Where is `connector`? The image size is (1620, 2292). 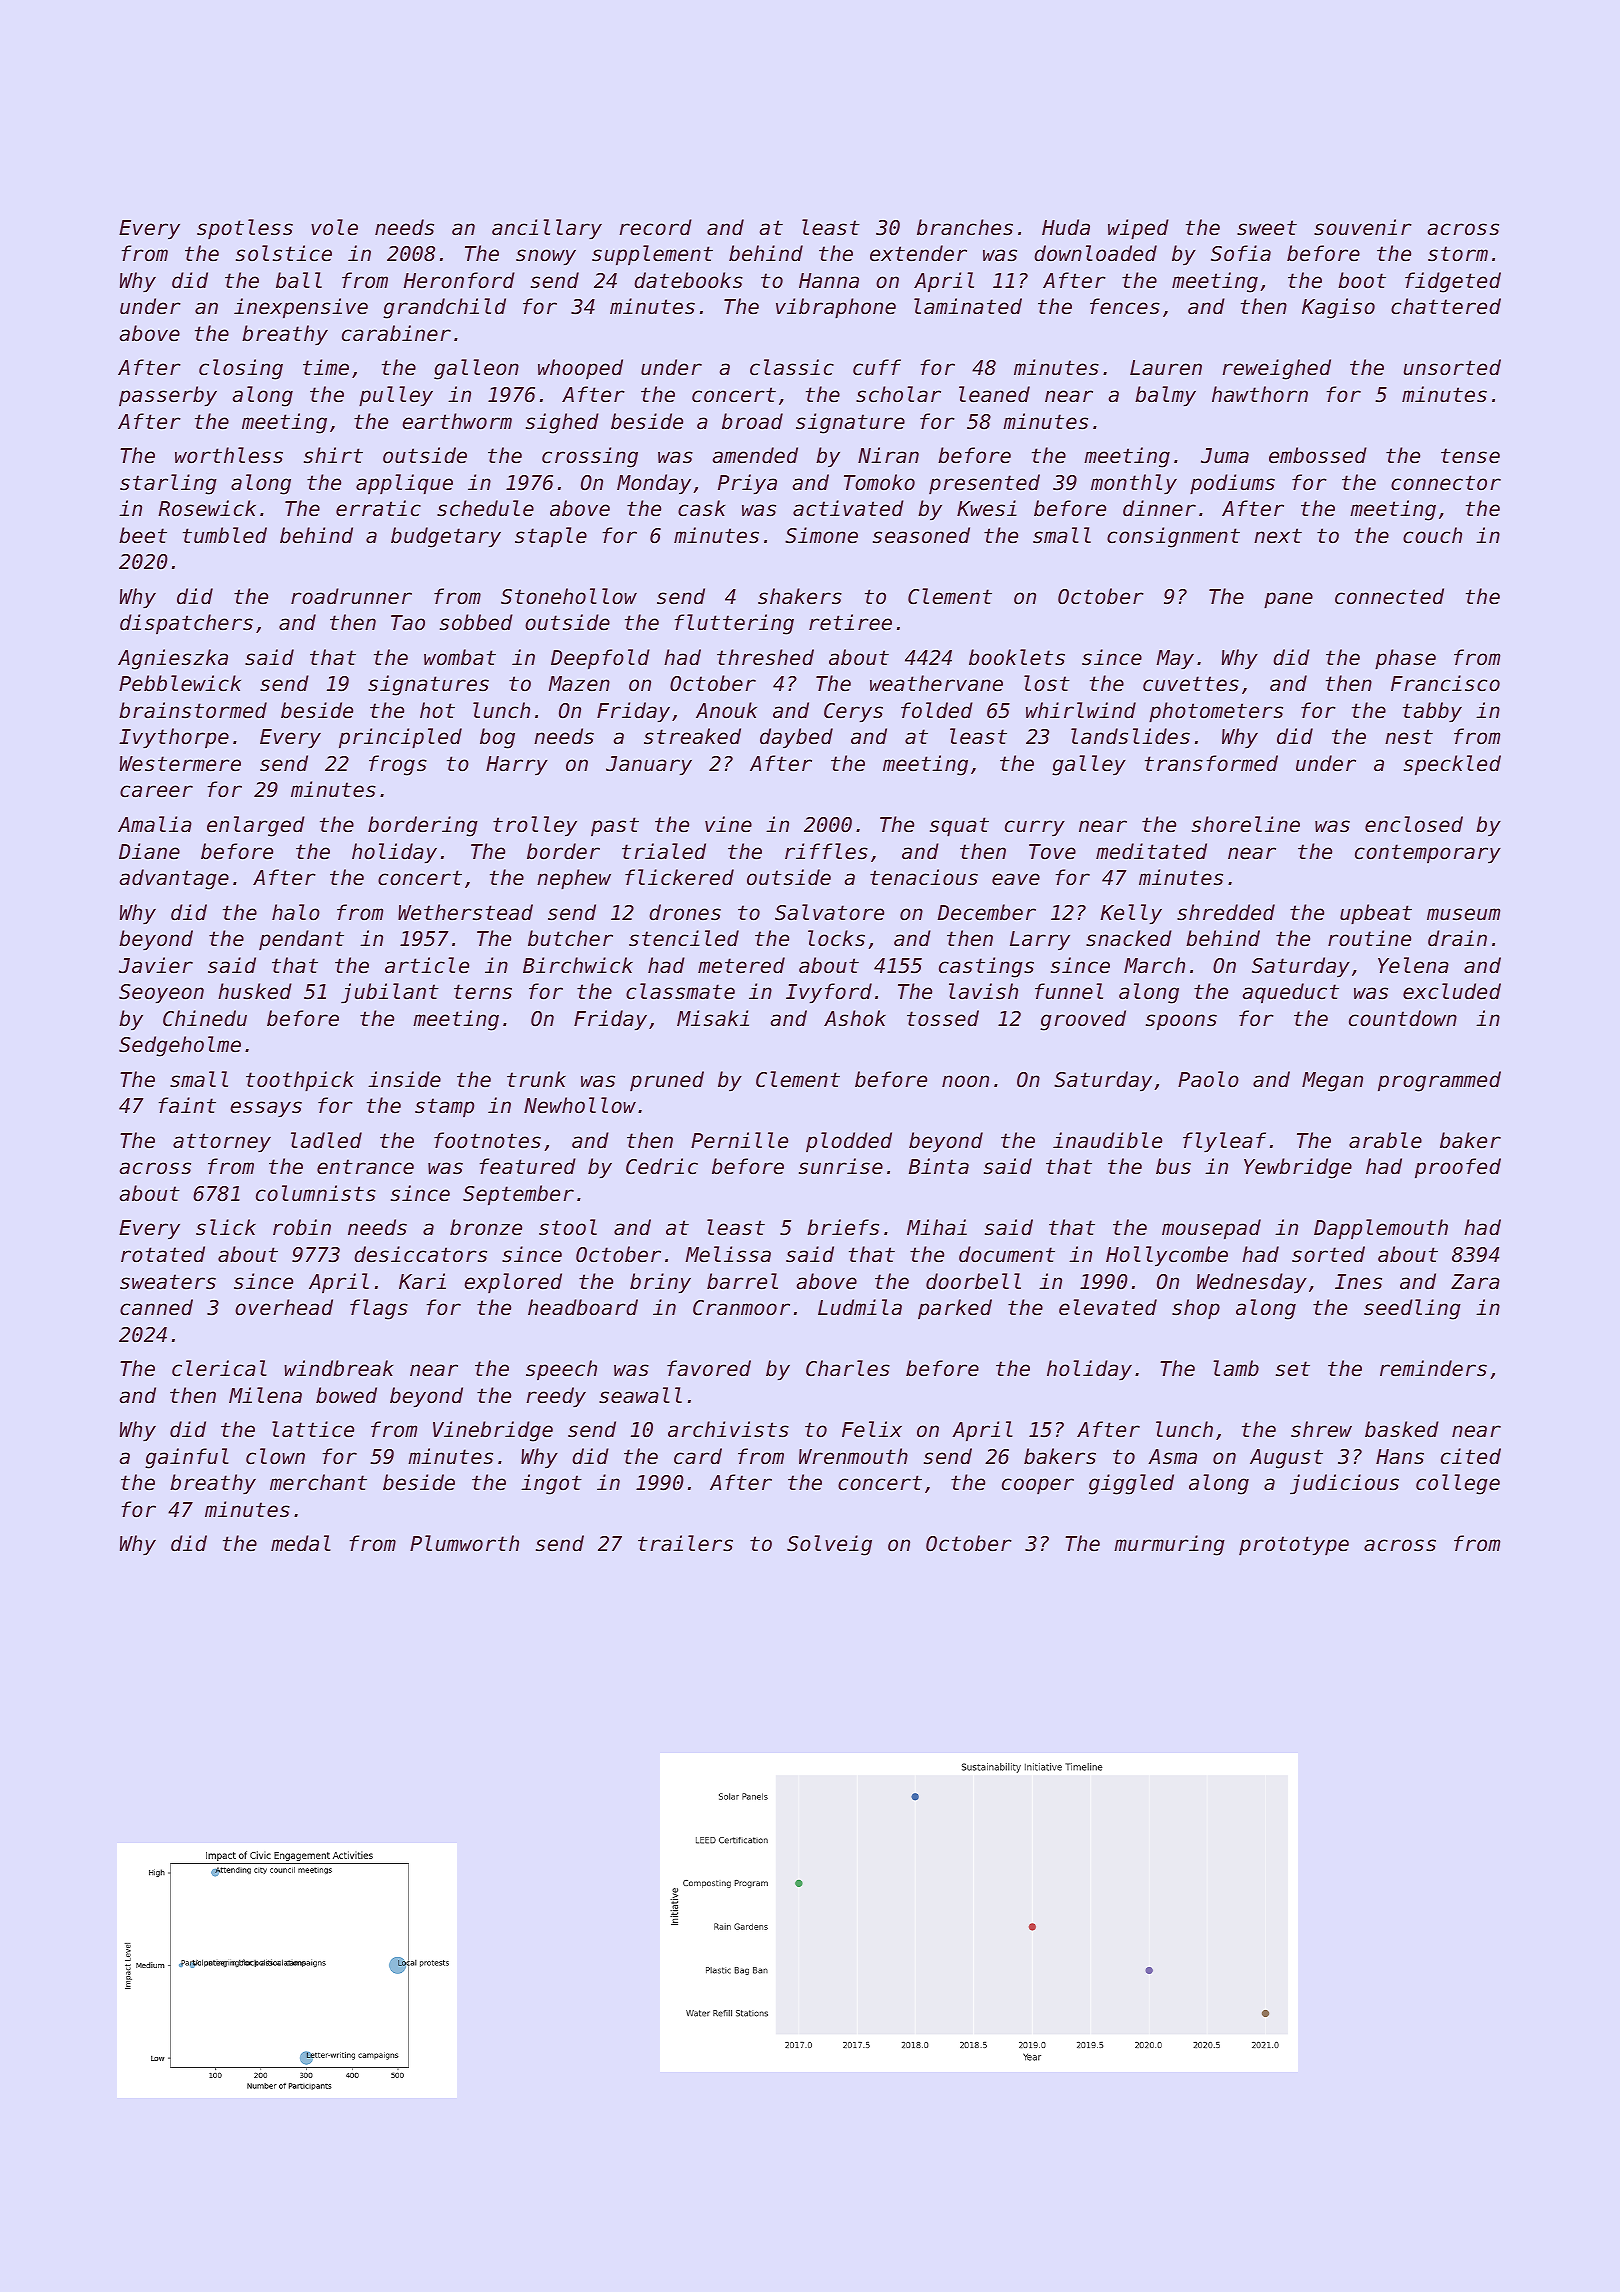
connector is located at coordinates (1446, 483).
